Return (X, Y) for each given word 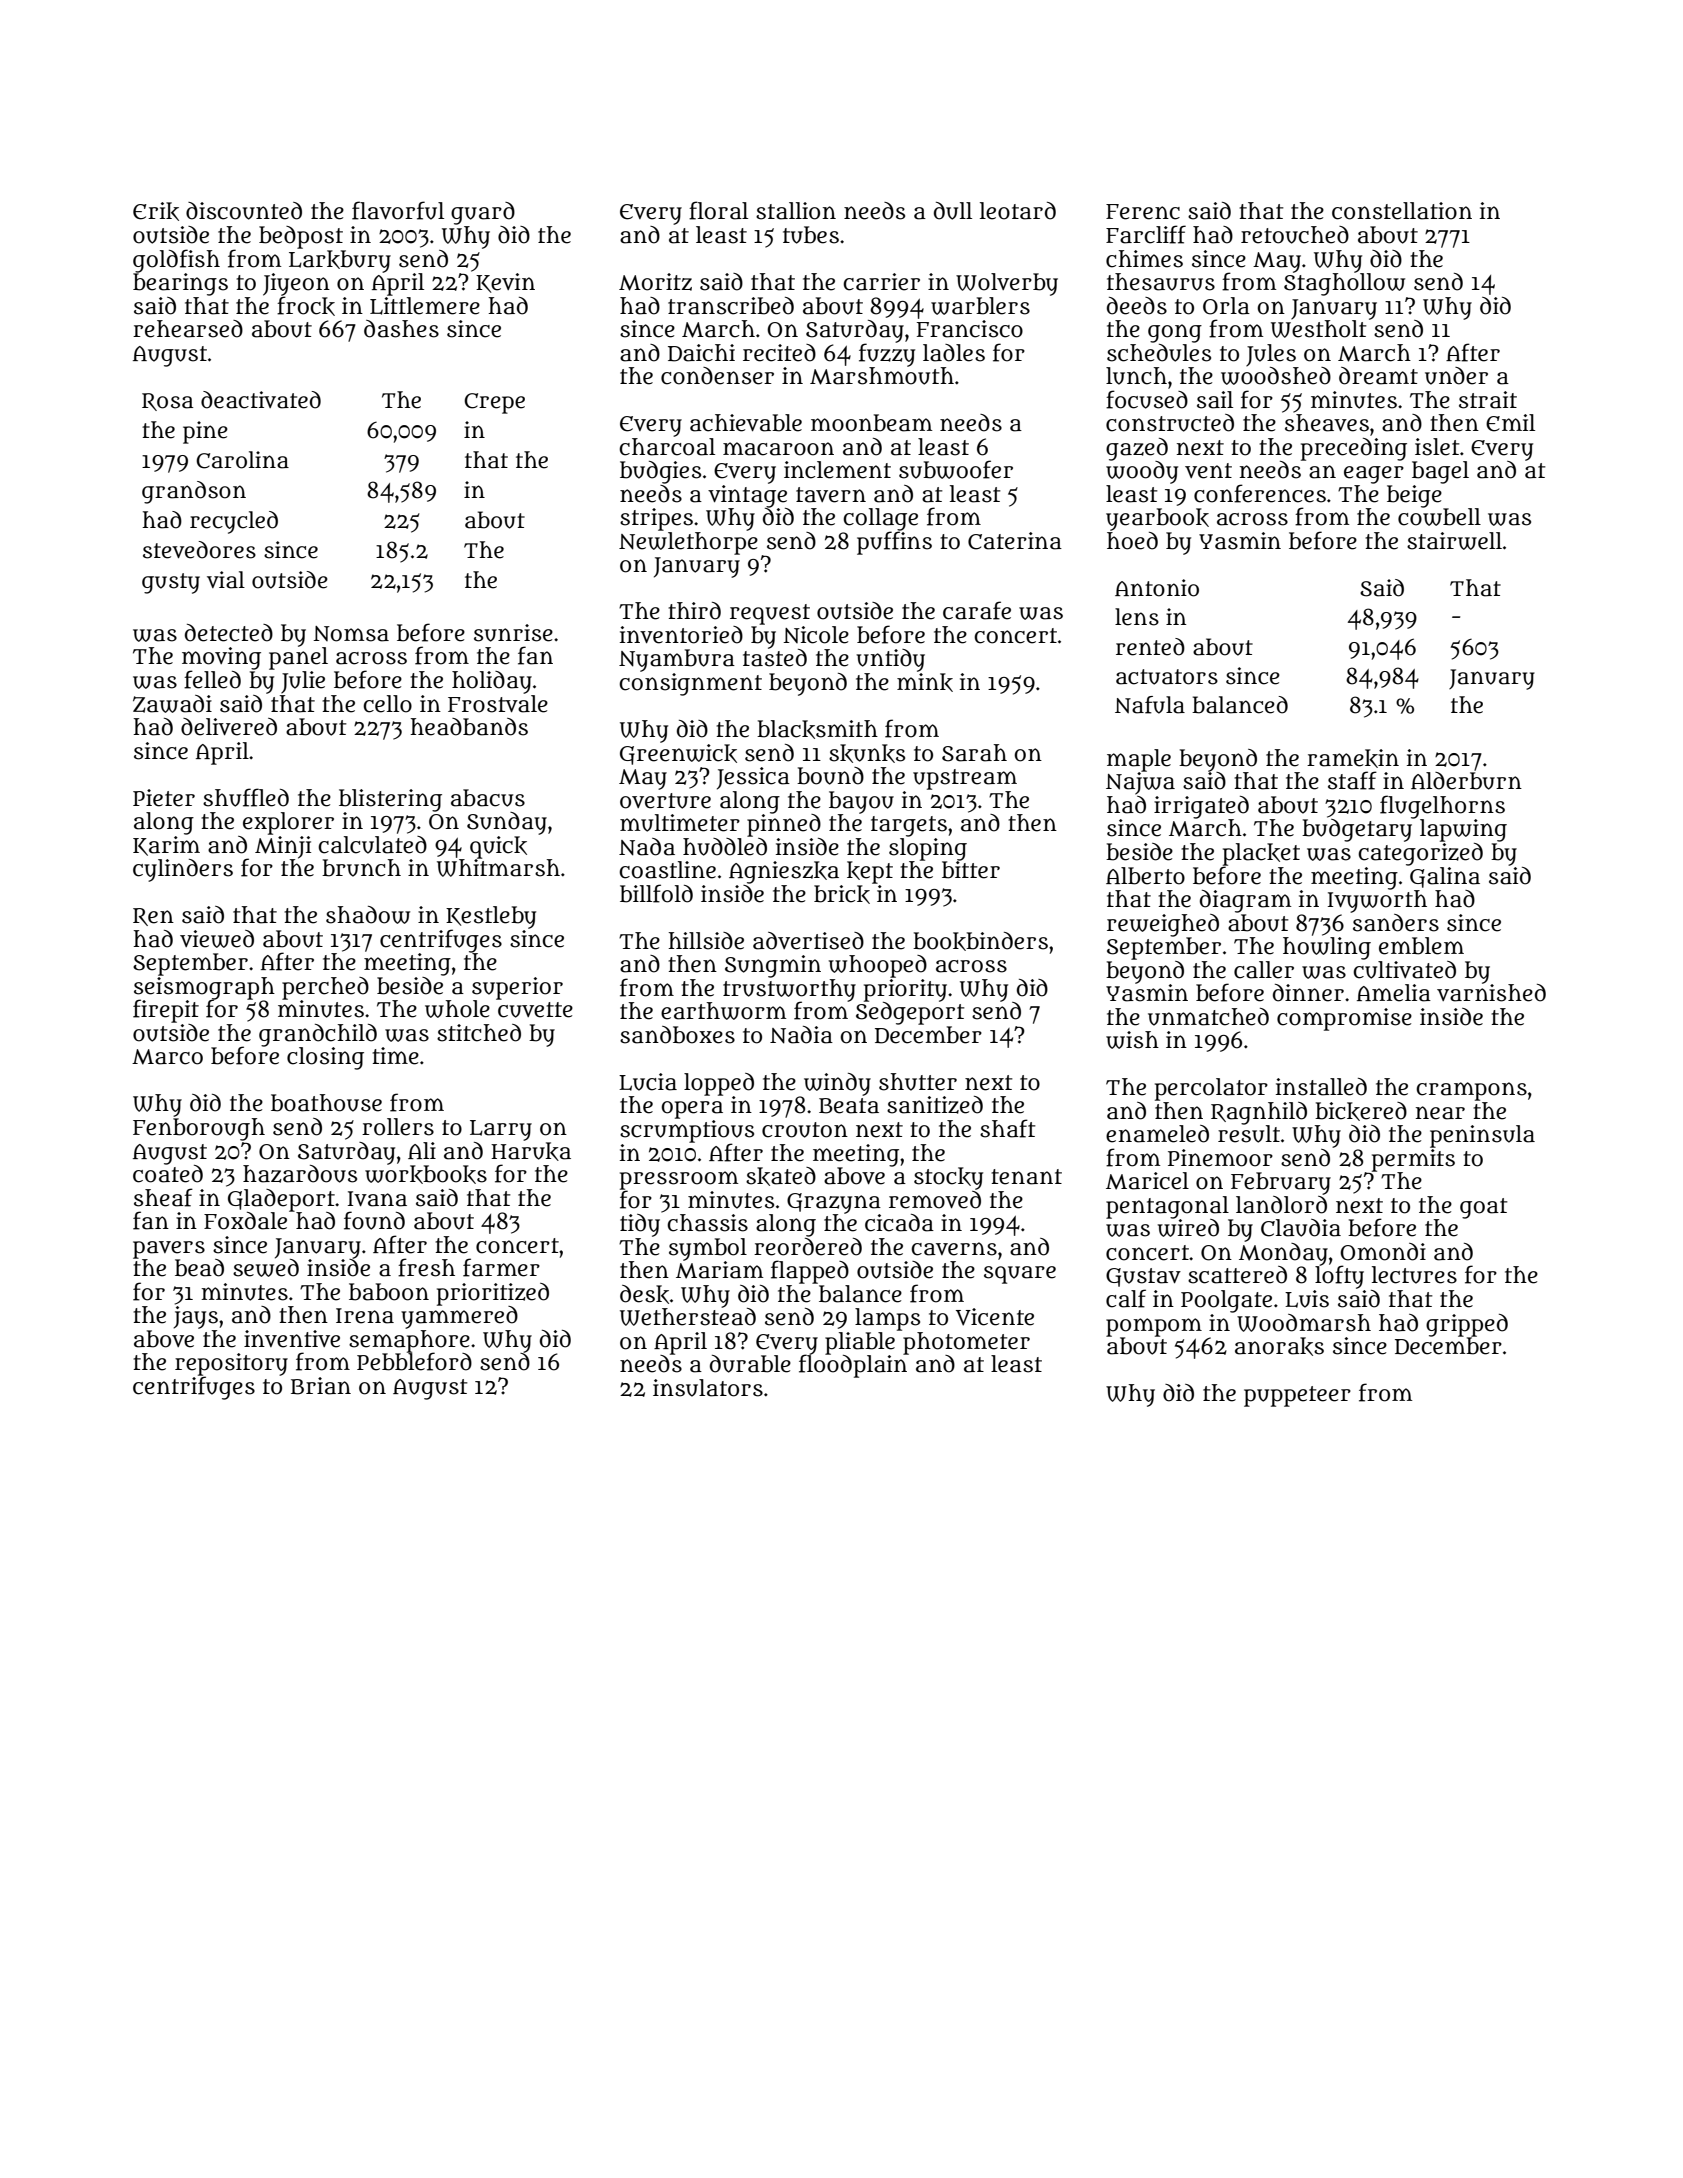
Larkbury (340, 261)
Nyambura (677, 660)
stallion (796, 211)
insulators (708, 1388)
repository (231, 1364)
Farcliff (1146, 234)
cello (387, 704)
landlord (1281, 1205)
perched (325, 988)
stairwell (1454, 541)
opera (692, 1110)
